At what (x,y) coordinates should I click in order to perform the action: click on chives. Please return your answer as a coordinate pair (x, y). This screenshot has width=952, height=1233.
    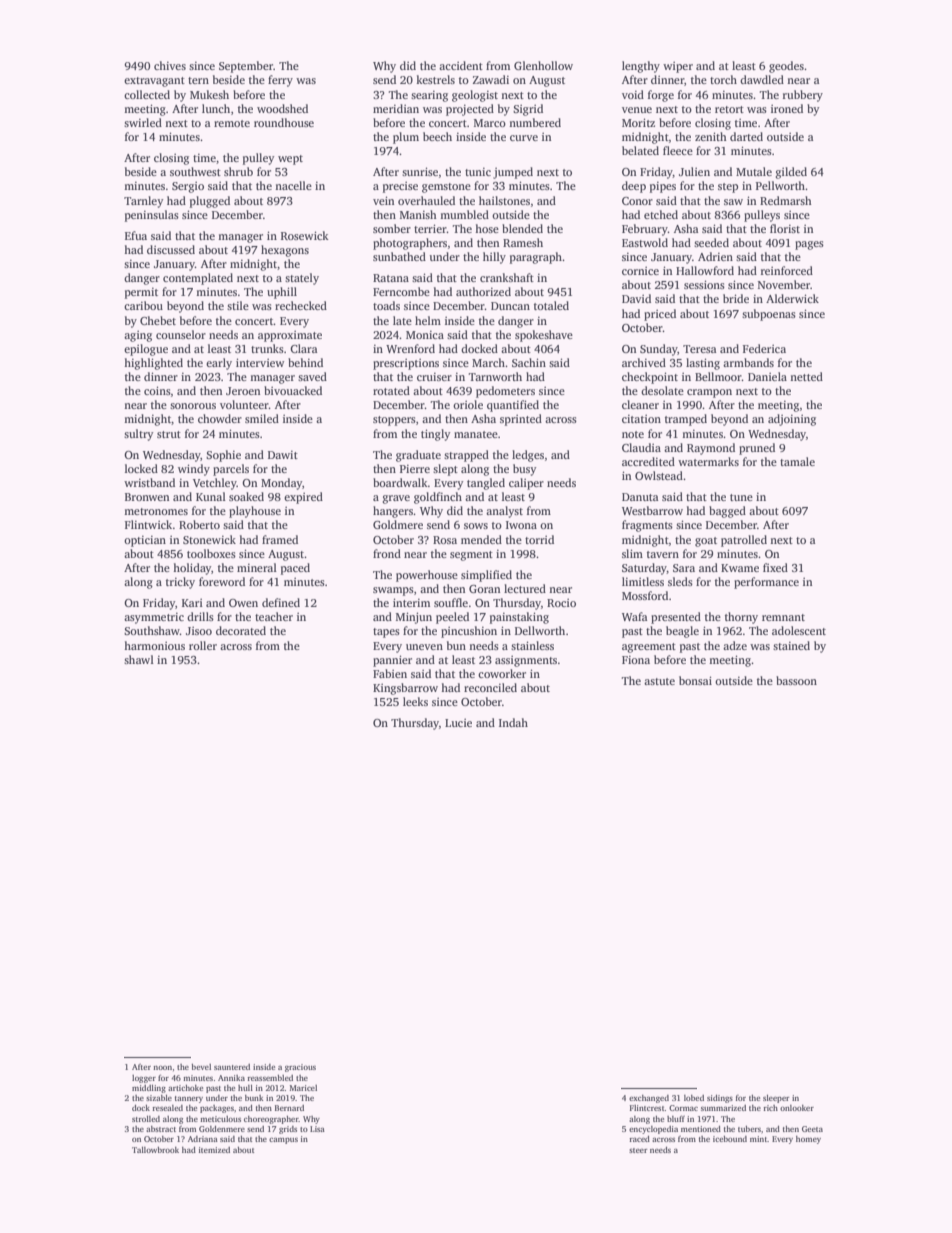
    Looking at the image, I should click on (170, 65).
